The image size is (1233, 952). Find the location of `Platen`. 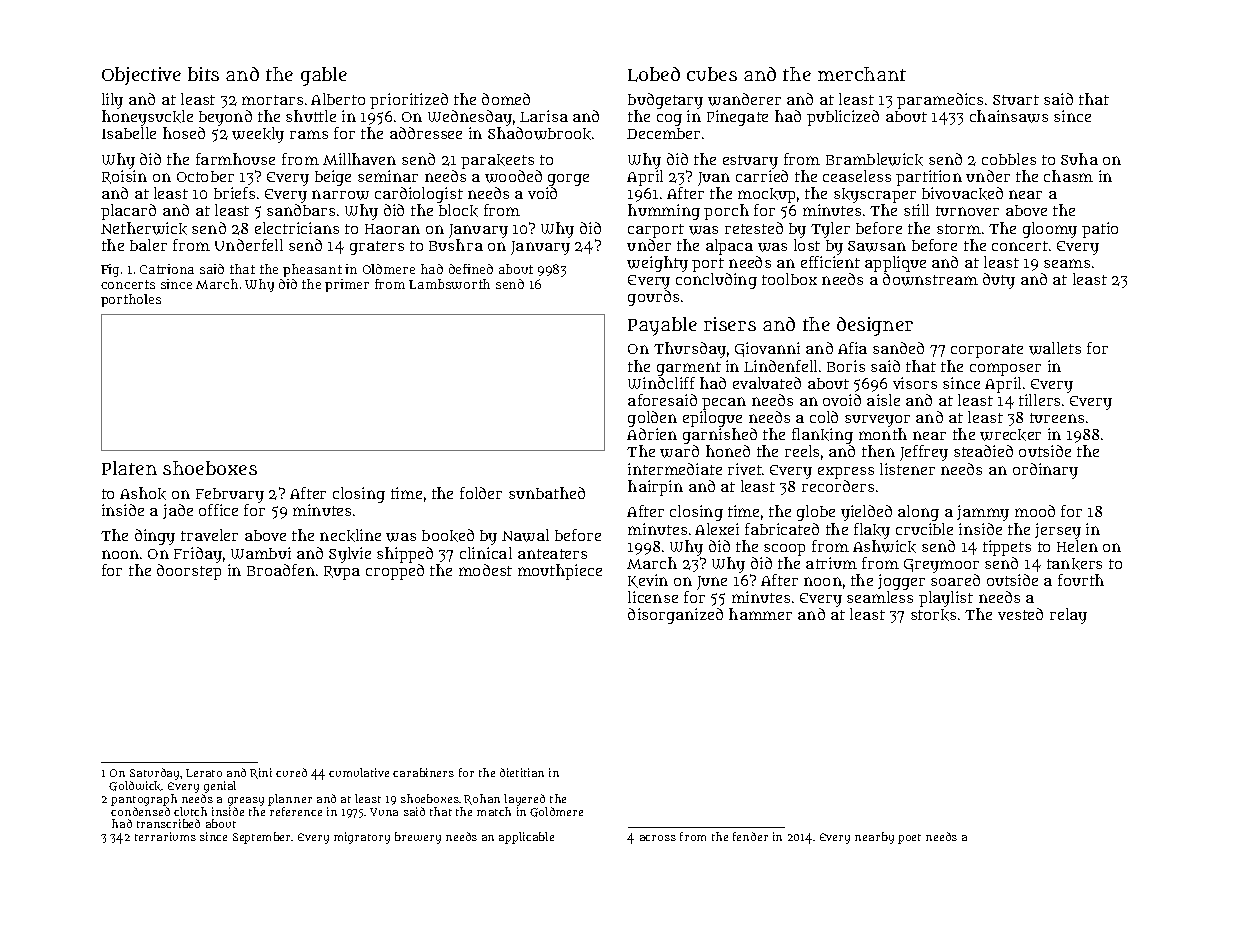

Platen is located at coordinates (129, 468).
